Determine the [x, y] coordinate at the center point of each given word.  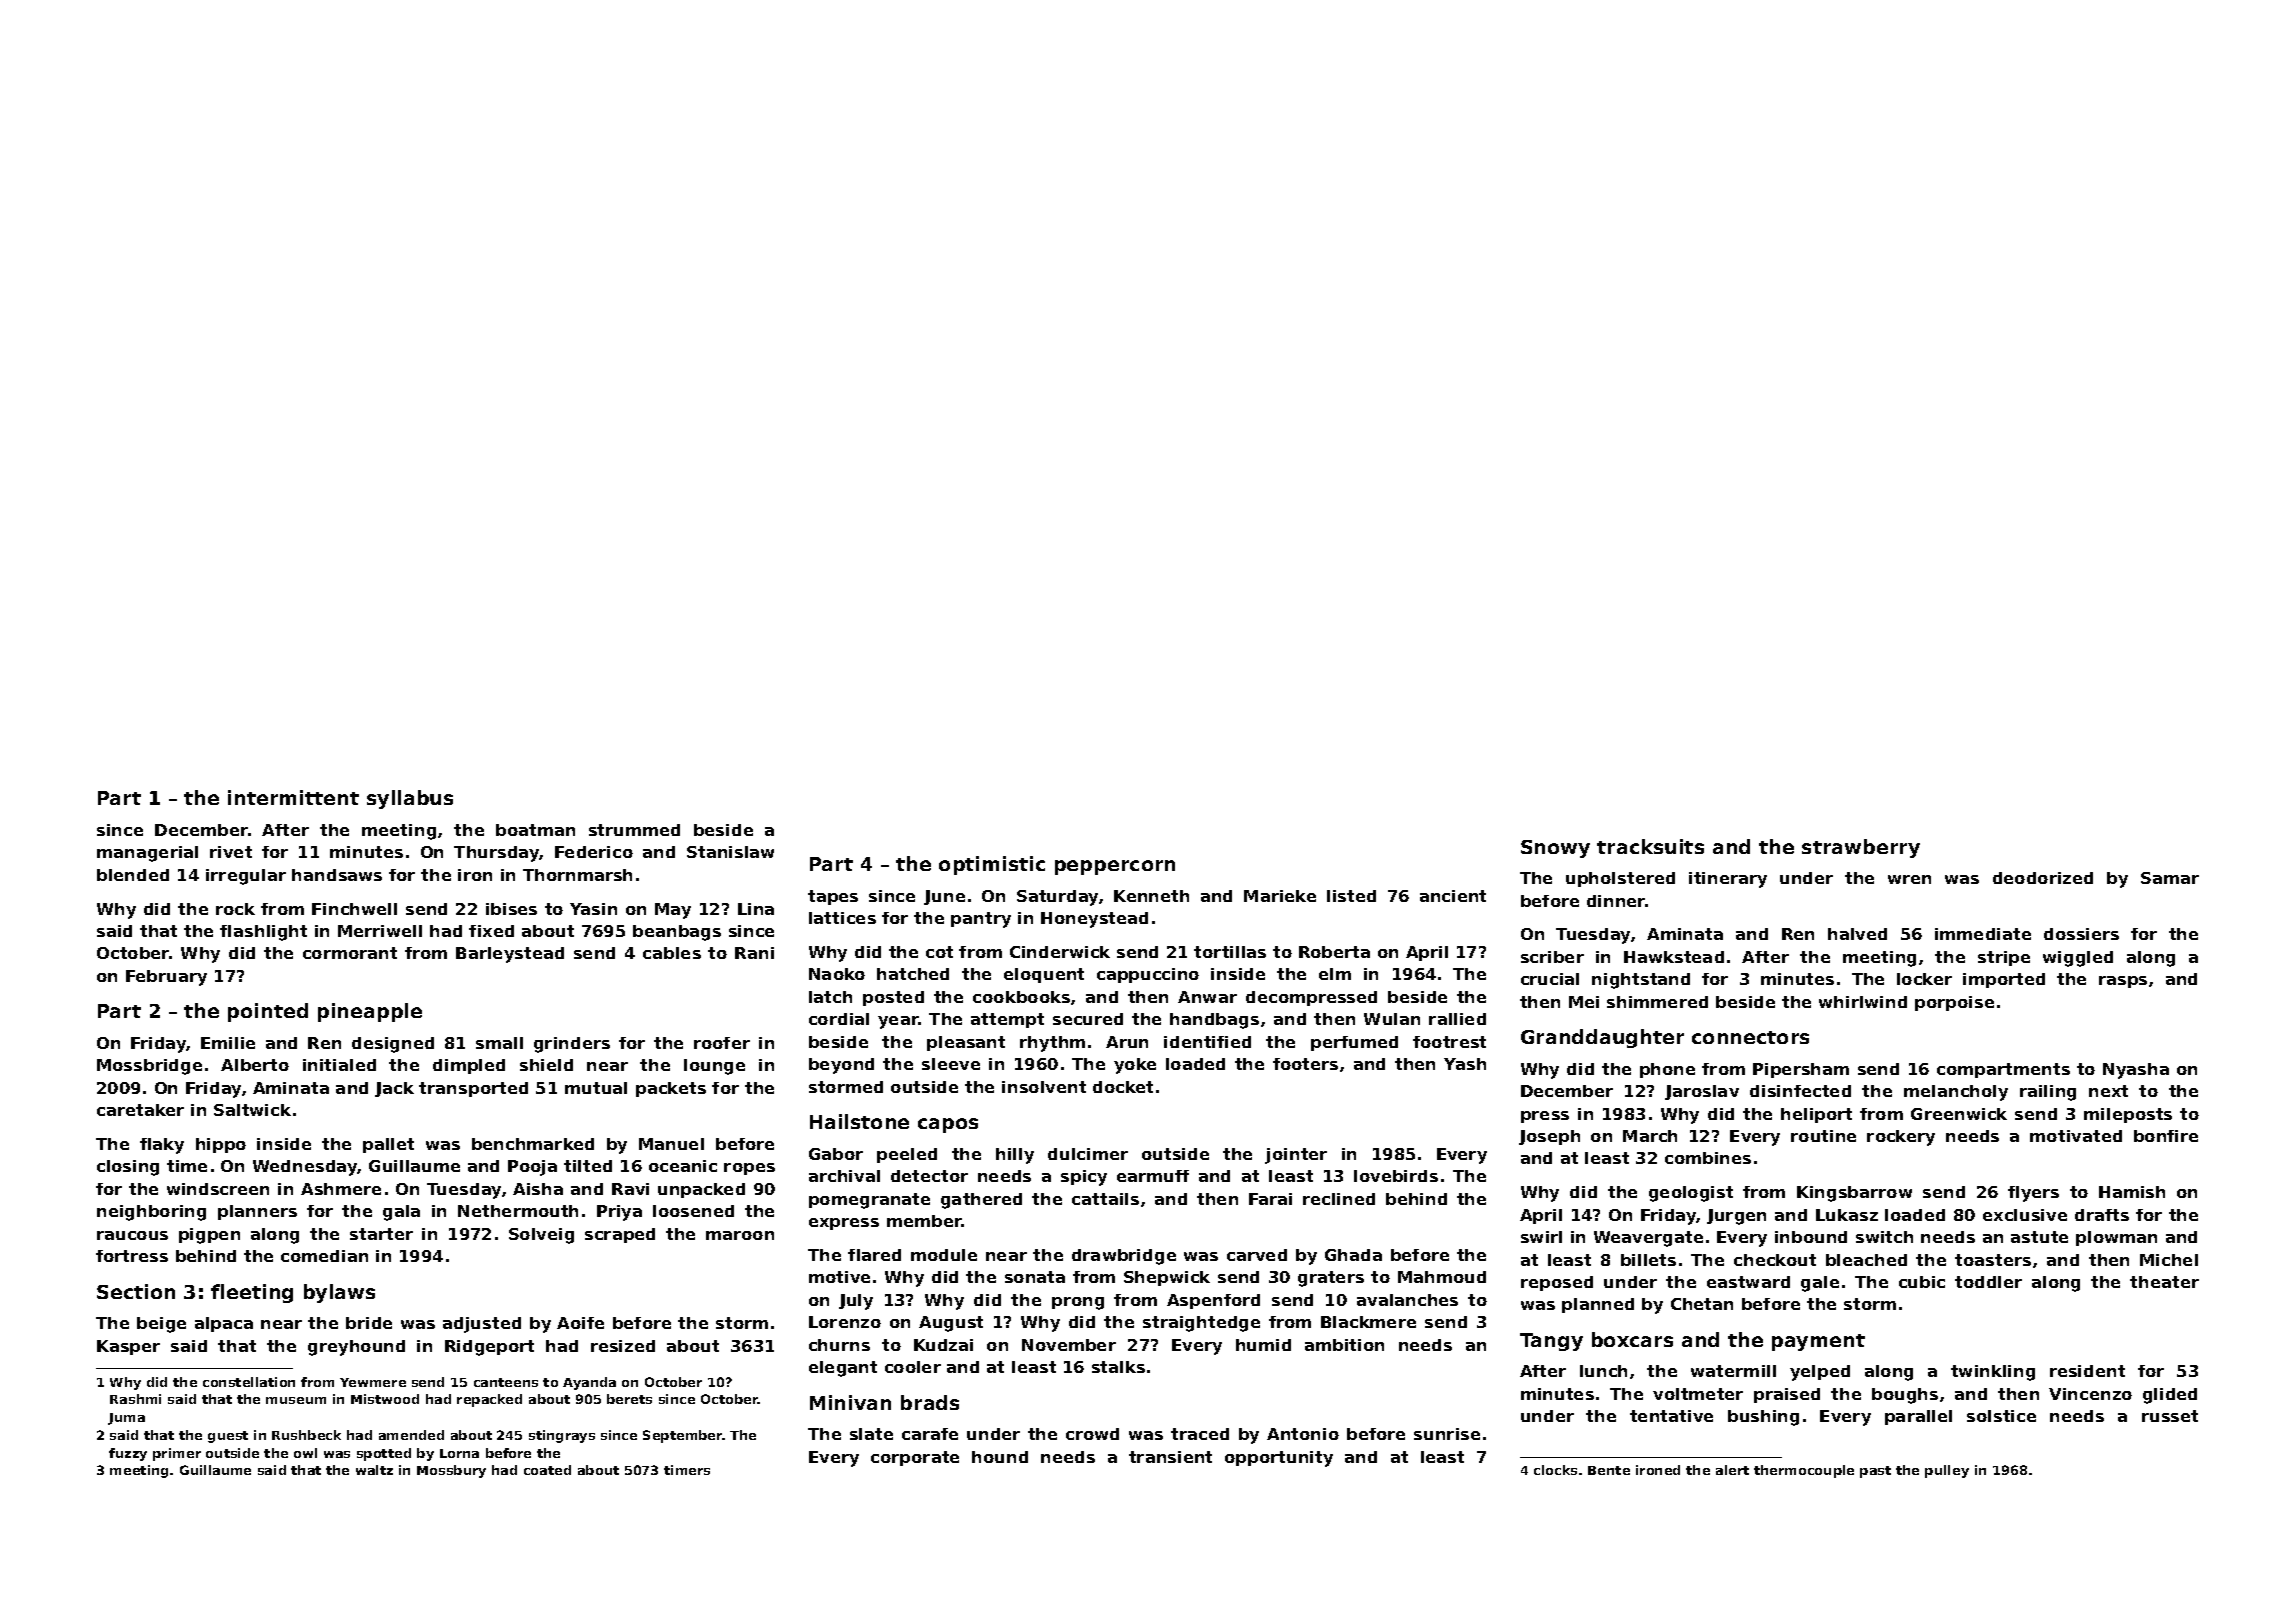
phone [1667, 1070]
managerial [147, 854]
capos [948, 1125]
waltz [374, 1470]
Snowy [1555, 849]
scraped [620, 1235]
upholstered [1620, 879]
